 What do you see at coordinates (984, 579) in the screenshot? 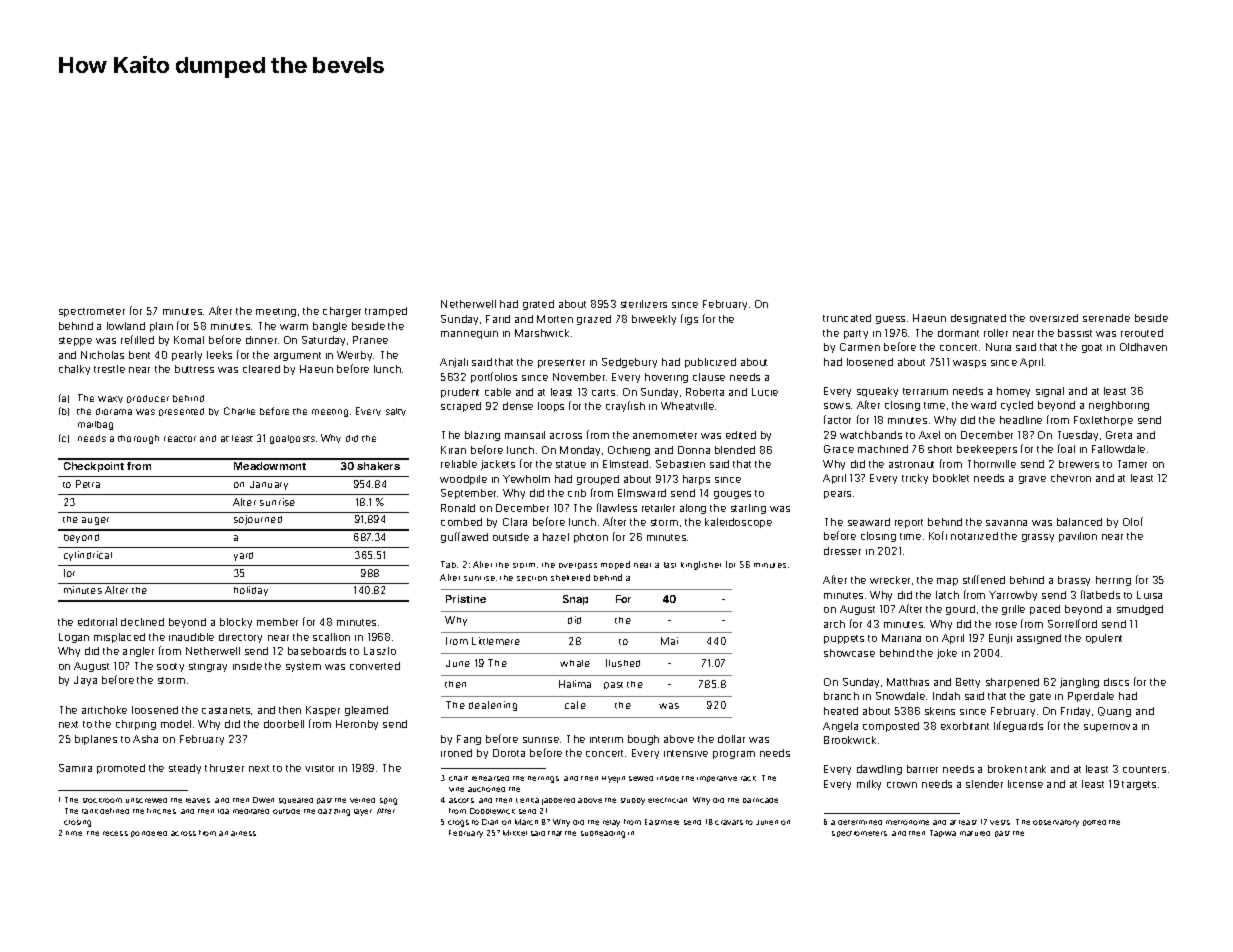
I see `stiffened` at bounding box center [984, 579].
